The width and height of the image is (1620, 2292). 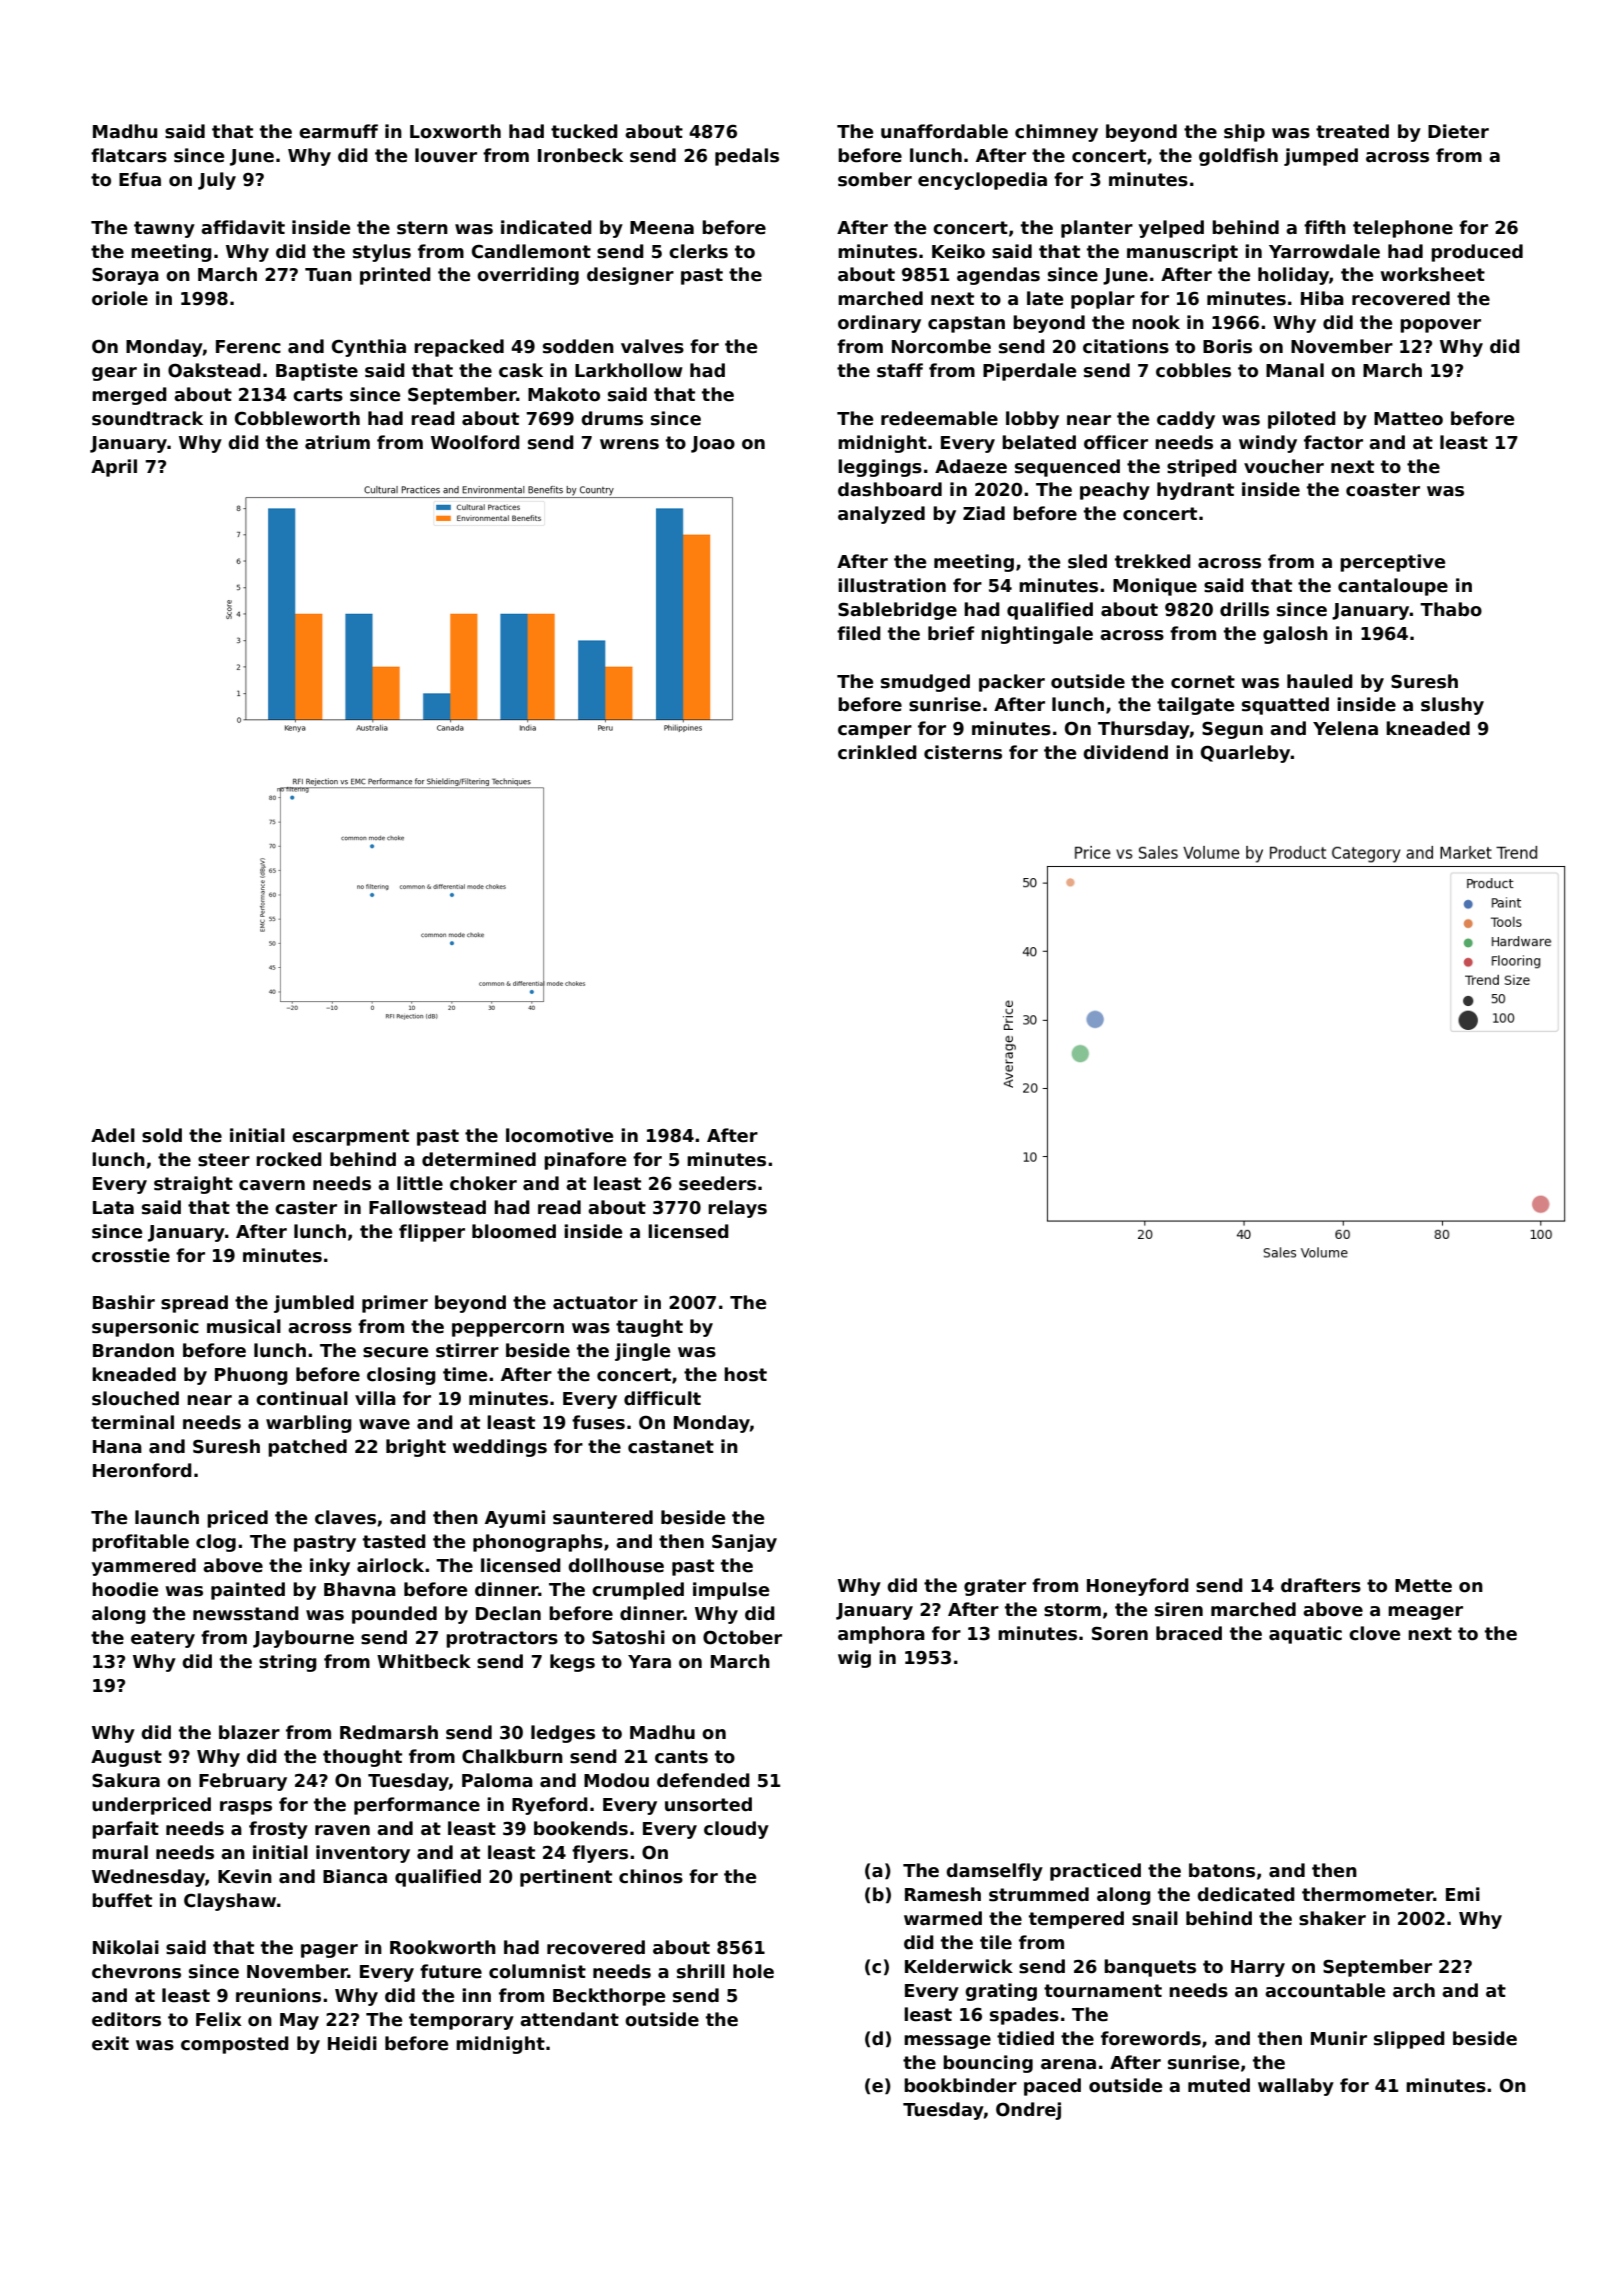 I want to click on chimney, so click(x=1056, y=133).
